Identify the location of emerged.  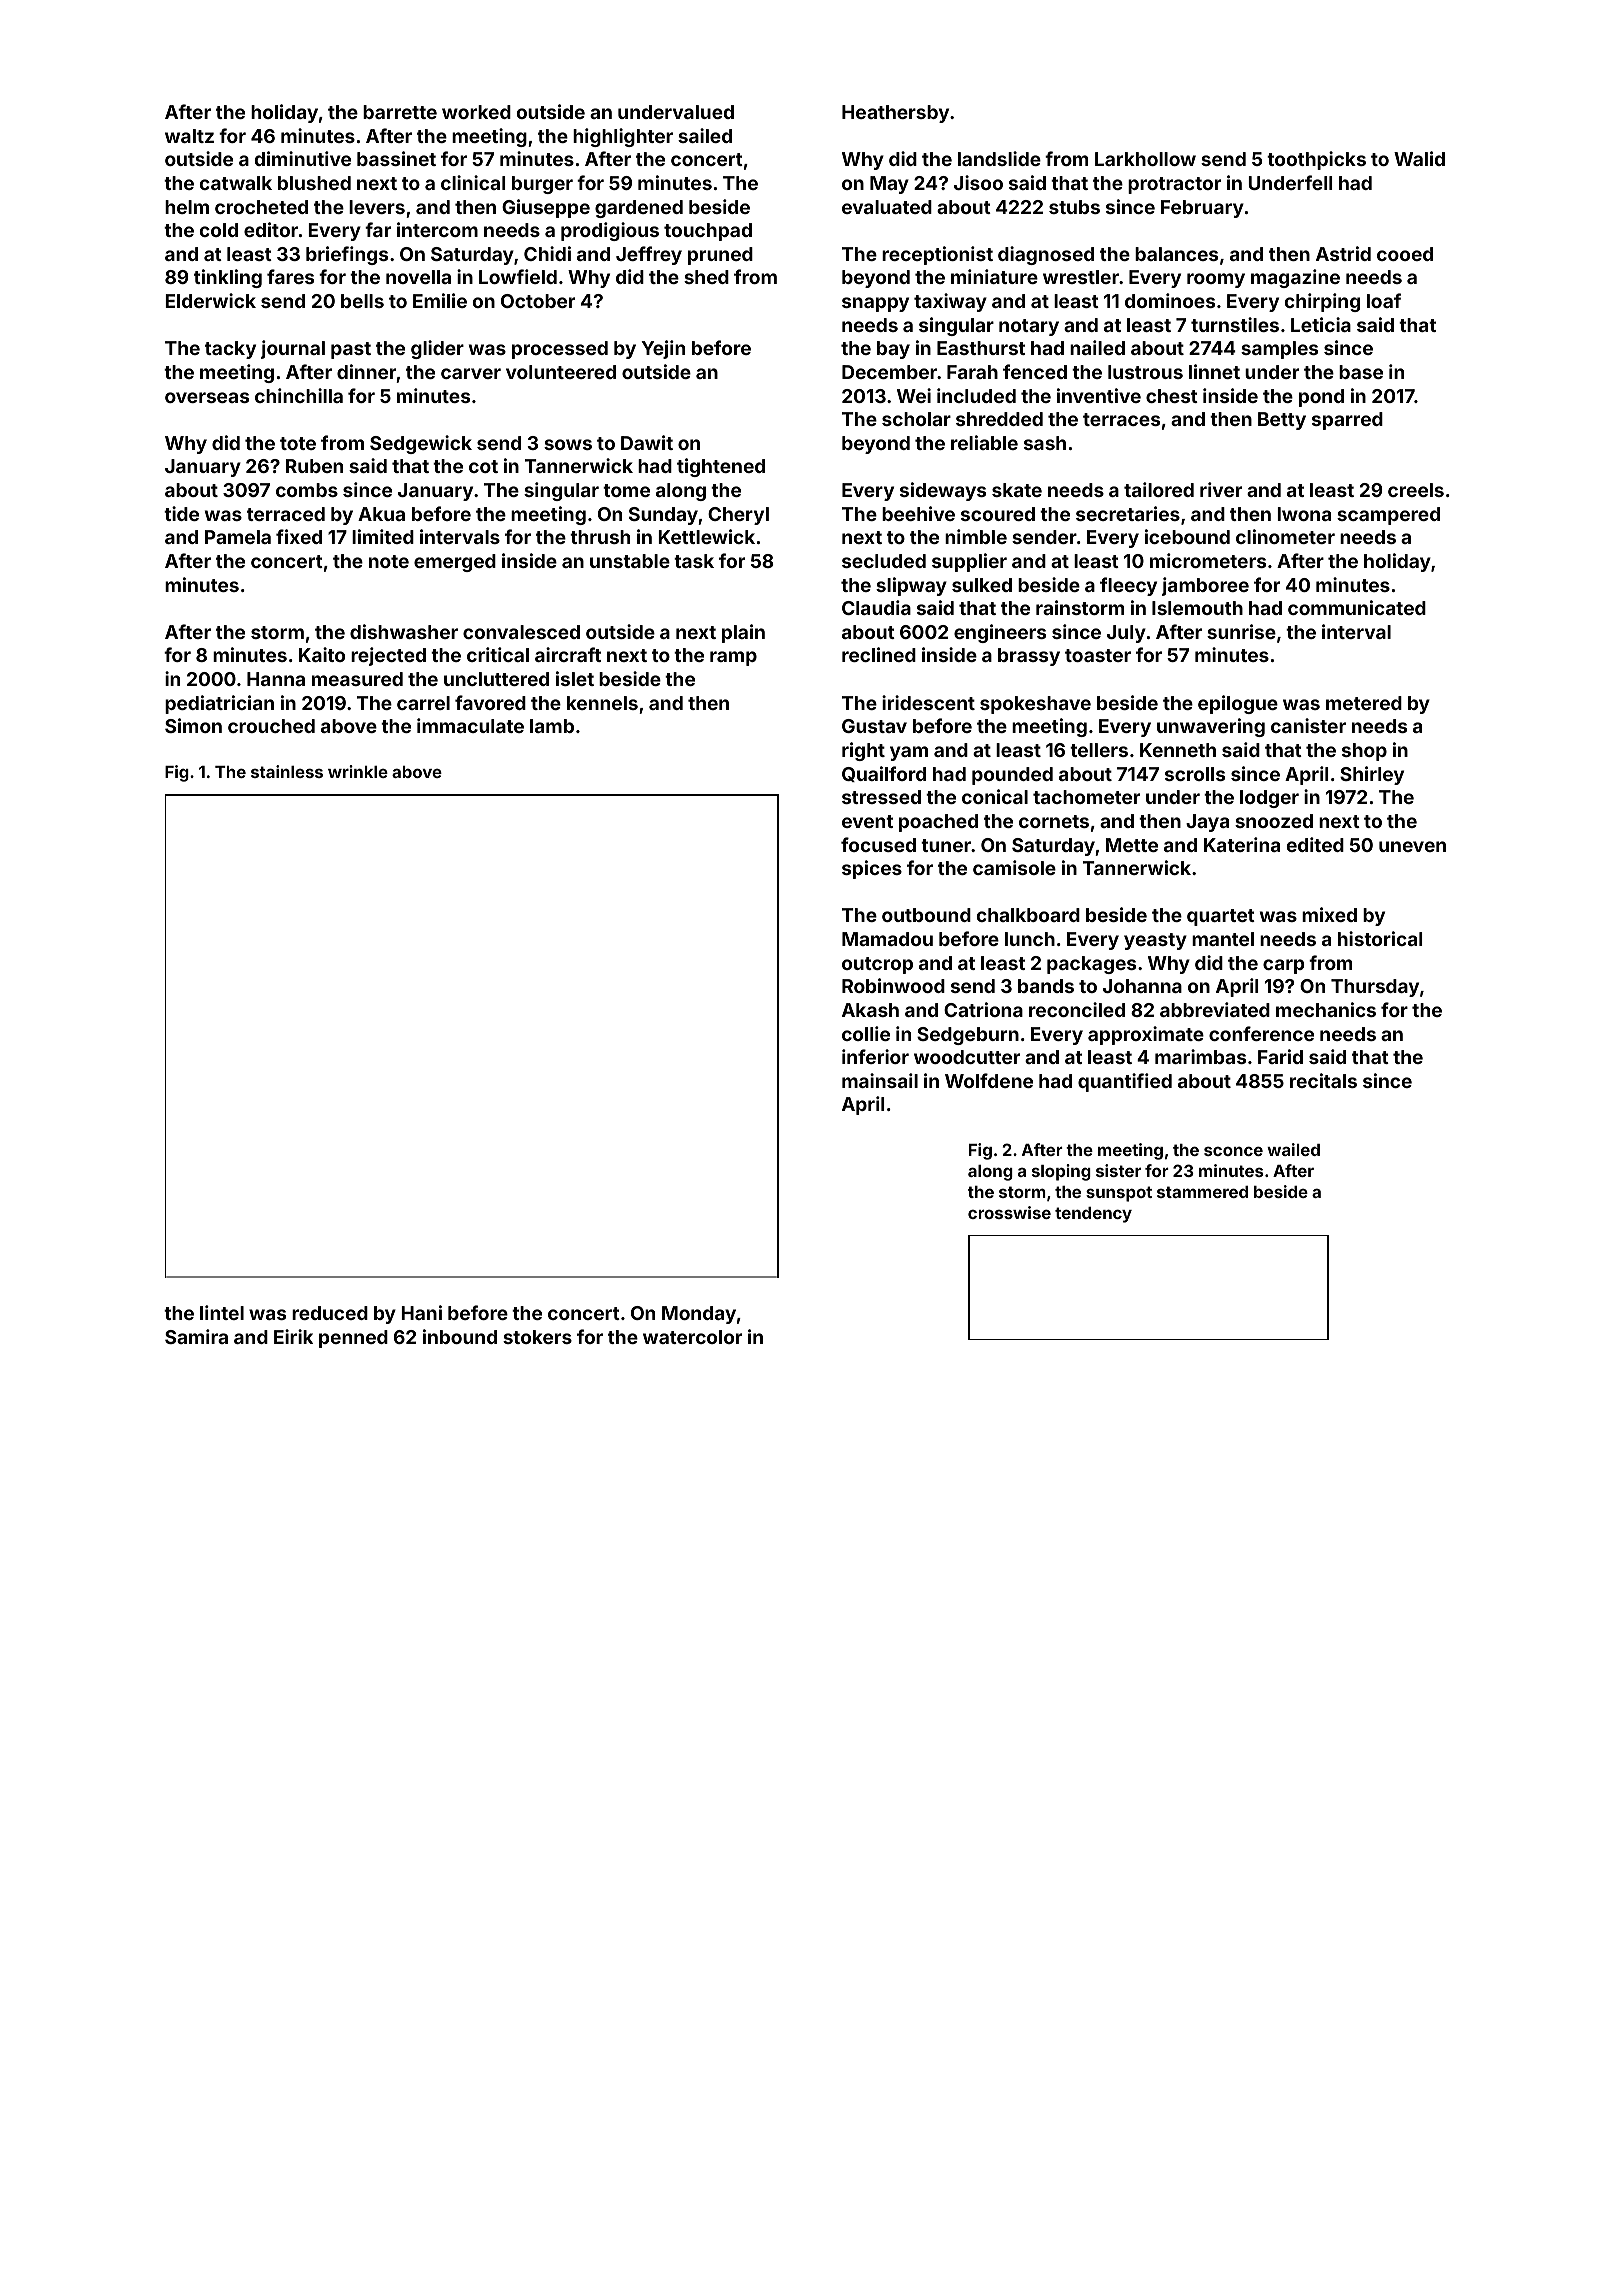
(455, 563).
